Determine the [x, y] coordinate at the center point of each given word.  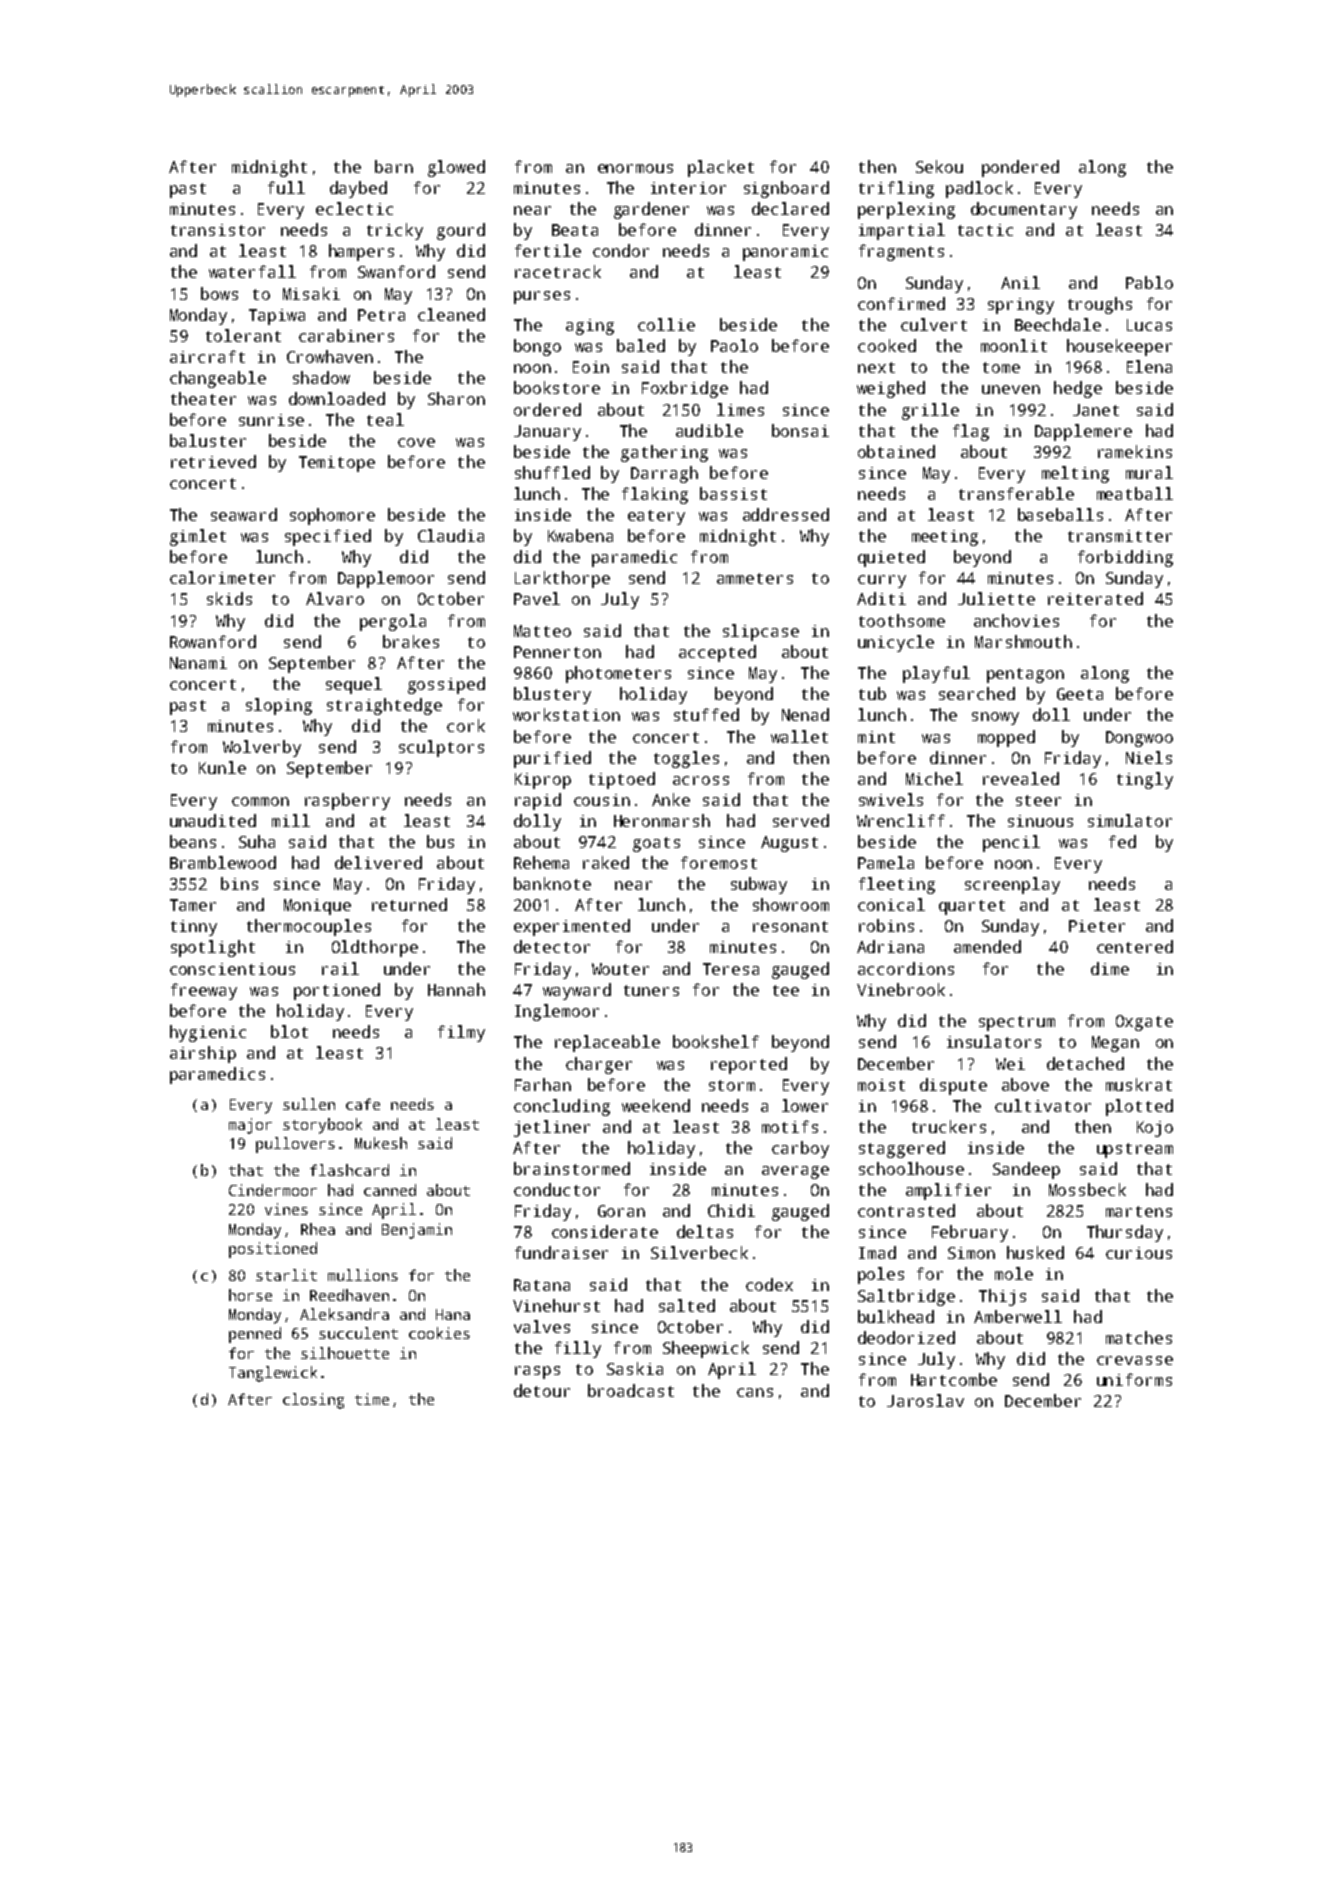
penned [255, 1335]
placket [721, 168]
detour [542, 1390]
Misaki [311, 293]
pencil [1011, 843]
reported [749, 1065]
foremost [719, 862]
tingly [1145, 780]
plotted [1139, 1107]
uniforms [1134, 1379]
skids [229, 598]
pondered [1020, 168]
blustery [552, 695]
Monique [317, 907]
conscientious [232, 969]
